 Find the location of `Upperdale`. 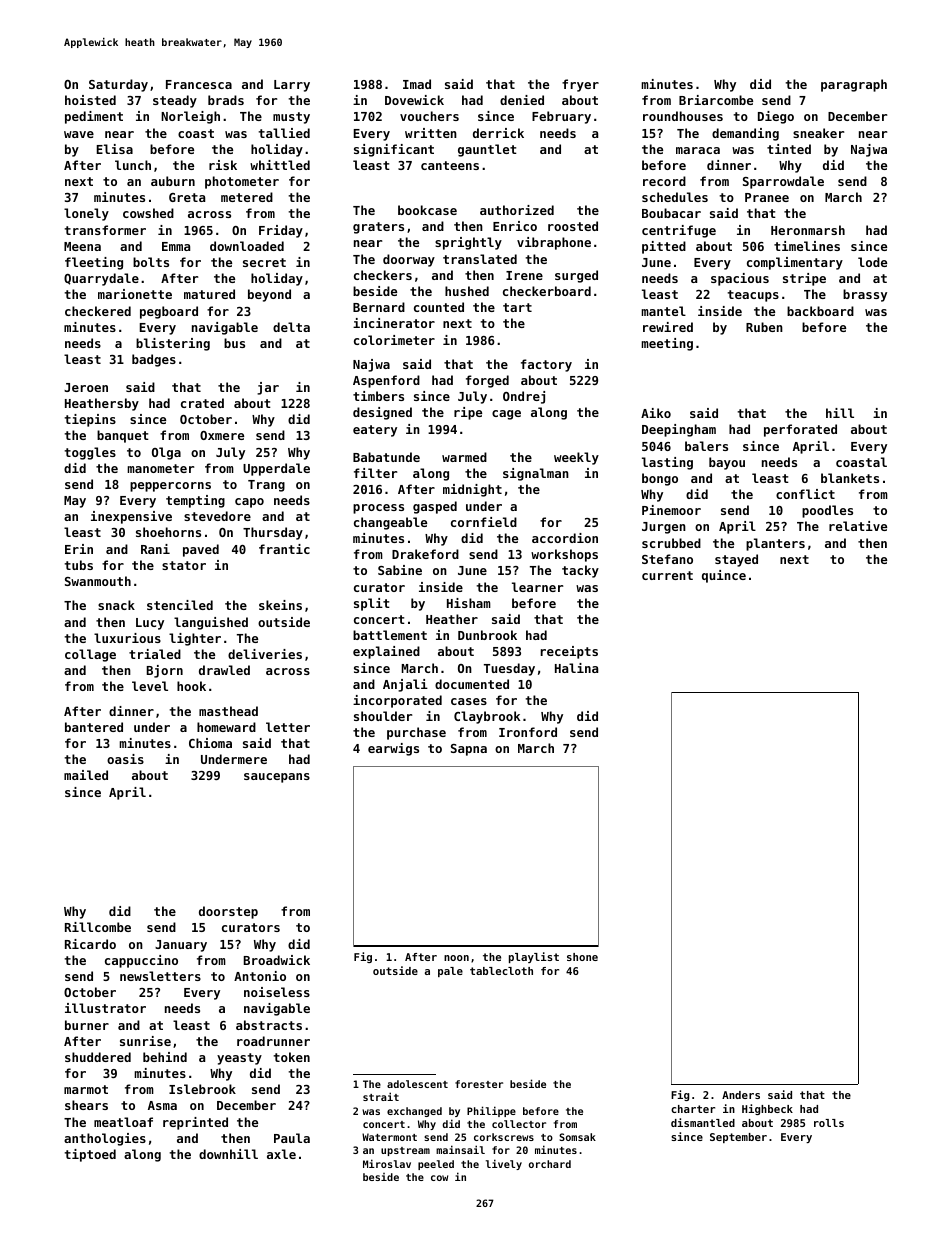

Upperdale is located at coordinates (276, 469).
